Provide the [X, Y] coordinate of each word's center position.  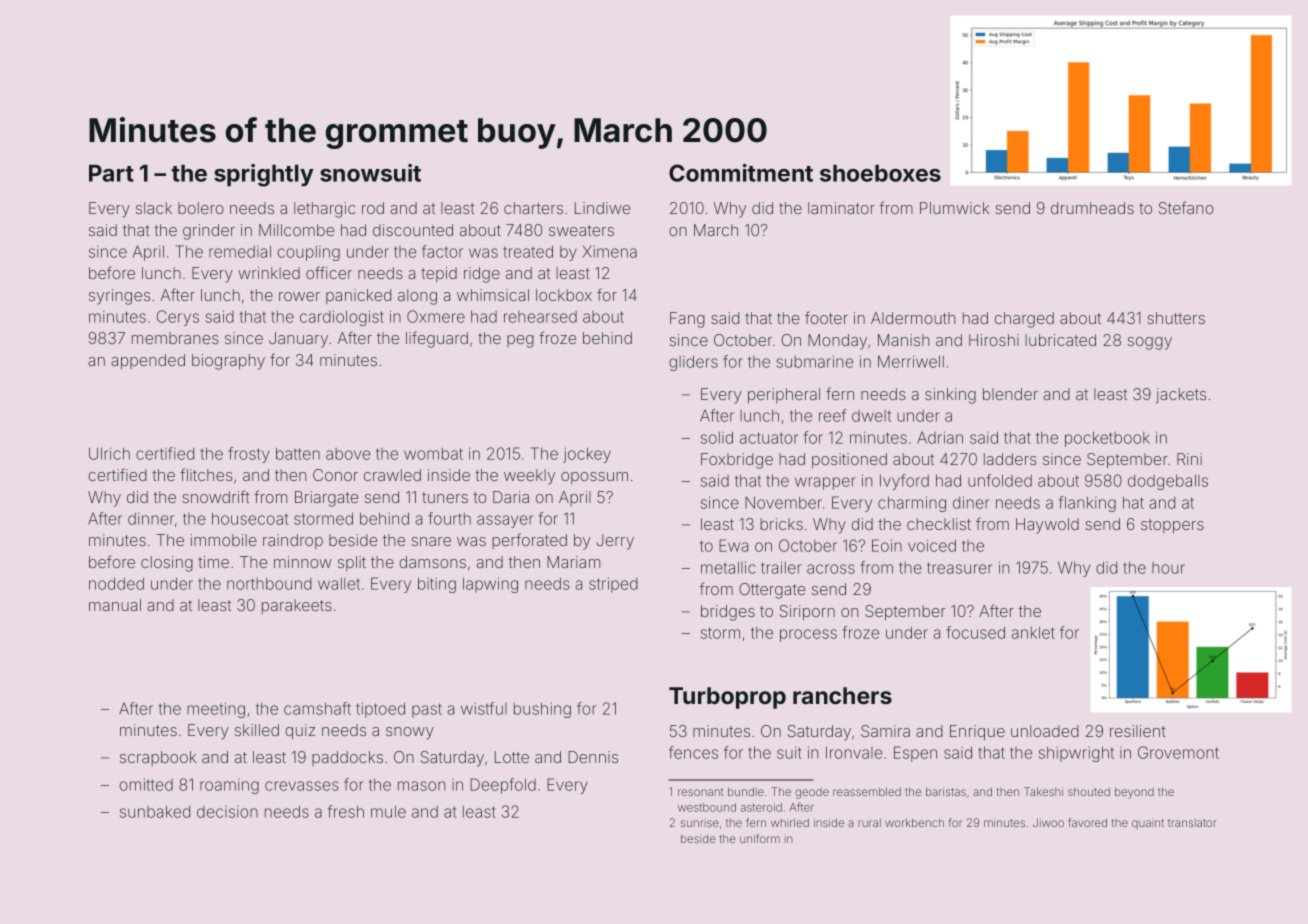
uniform [760, 838]
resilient [1137, 731]
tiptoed [380, 710]
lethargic [324, 210]
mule [388, 811]
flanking [1087, 504]
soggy [1150, 343]
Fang [687, 320]
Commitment [741, 173]
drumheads [1092, 208]
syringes [119, 297]
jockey [587, 455]
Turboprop [727, 698]
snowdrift [215, 496]
